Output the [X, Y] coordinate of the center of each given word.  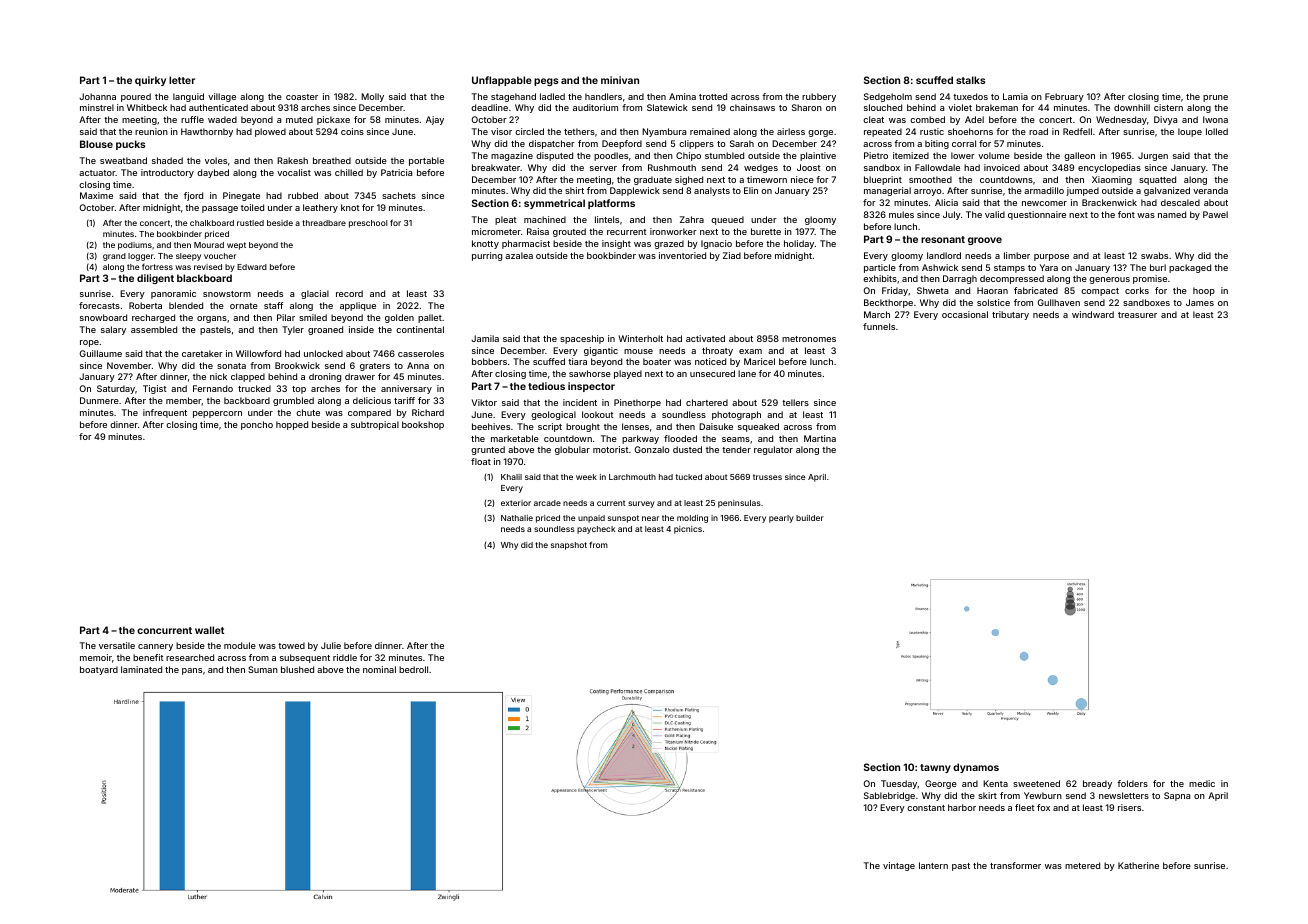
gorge [820, 133]
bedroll [413, 669]
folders [1132, 783]
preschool [368, 224]
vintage [899, 866]
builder [810, 518]
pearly [781, 519]
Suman [263, 669]
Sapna [1177, 796]
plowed [270, 132]
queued [727, 220]
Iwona [1215, 119]
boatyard [99, 670]
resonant [943, 239]
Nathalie [517, 518]
